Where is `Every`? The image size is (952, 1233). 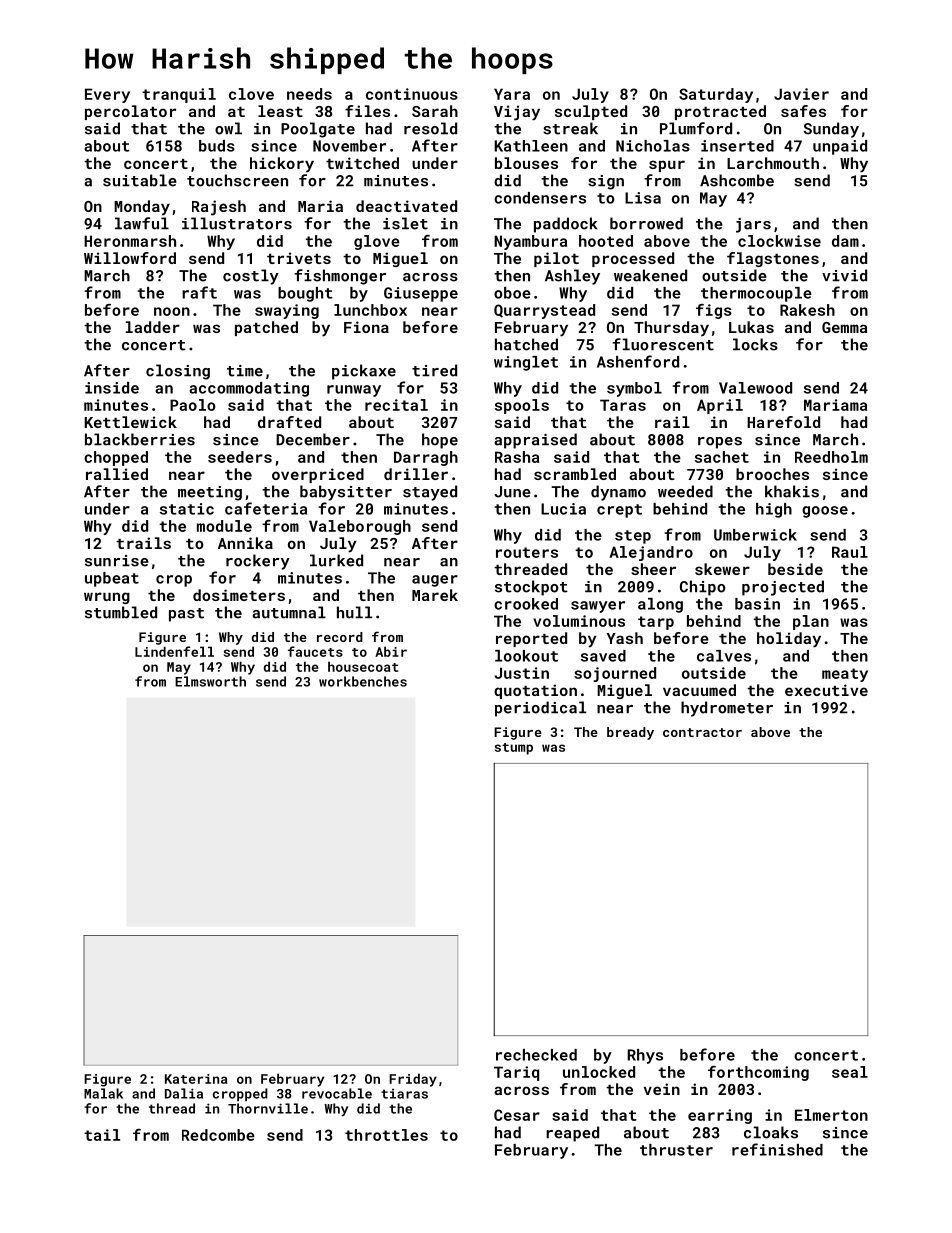 Every is located at coordinates (107, 95).
